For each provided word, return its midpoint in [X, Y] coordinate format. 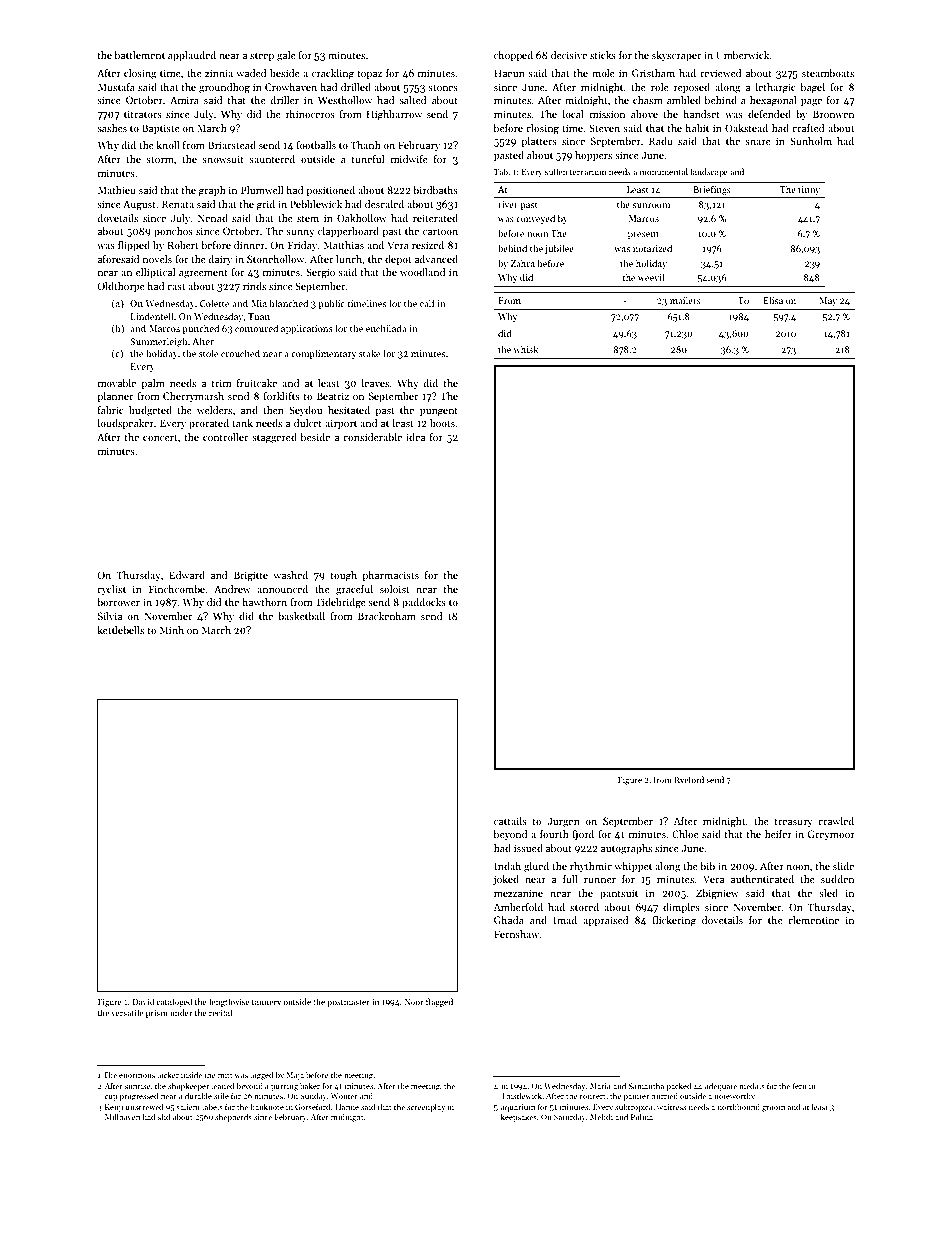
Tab [501, 171]
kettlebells [120, 630]
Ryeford [689, 780]
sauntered [272, 159]
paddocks [424, 603]
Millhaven [122, 1117]
